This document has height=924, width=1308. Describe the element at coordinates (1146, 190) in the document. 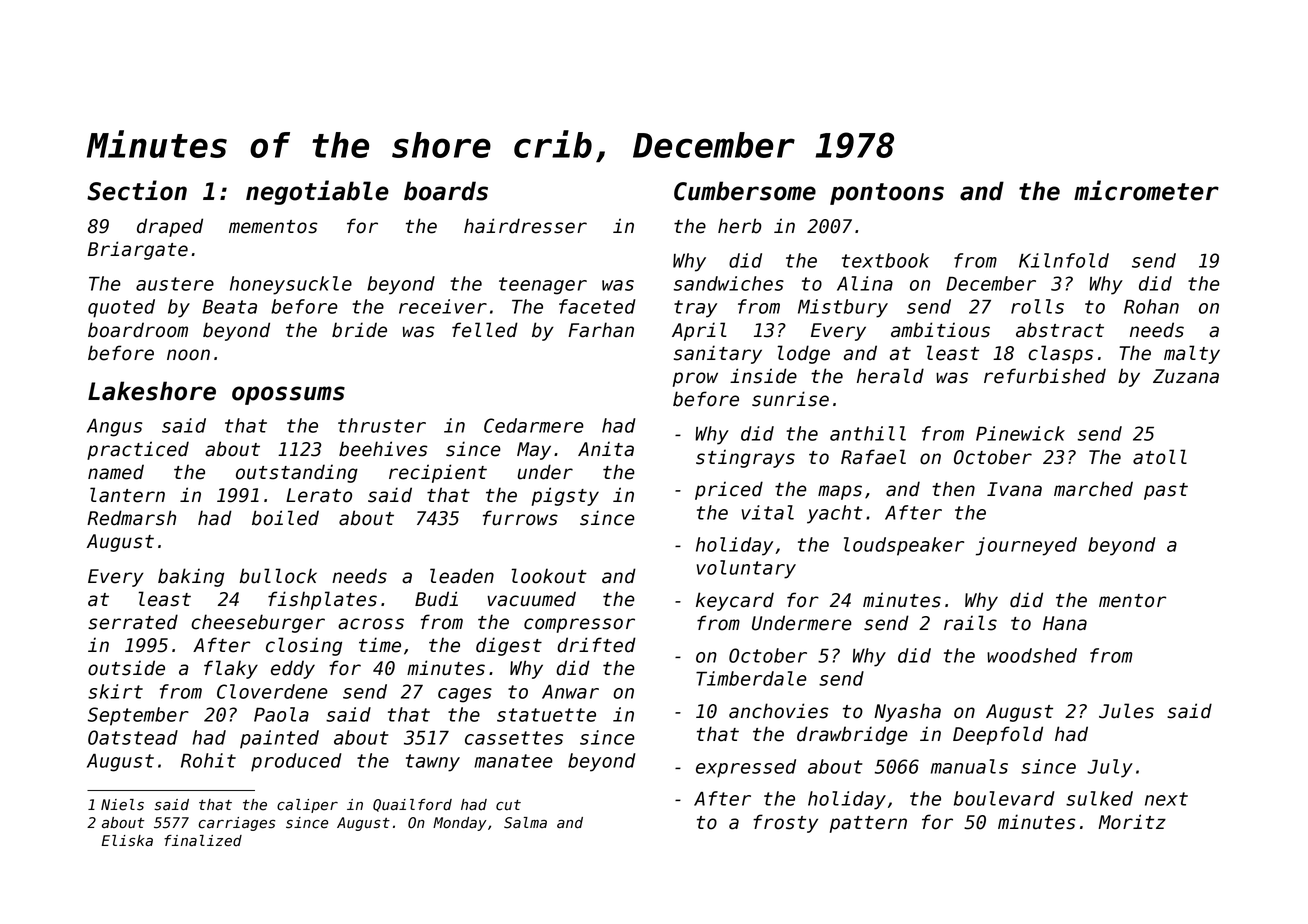

I see `micrometer` at that location.
